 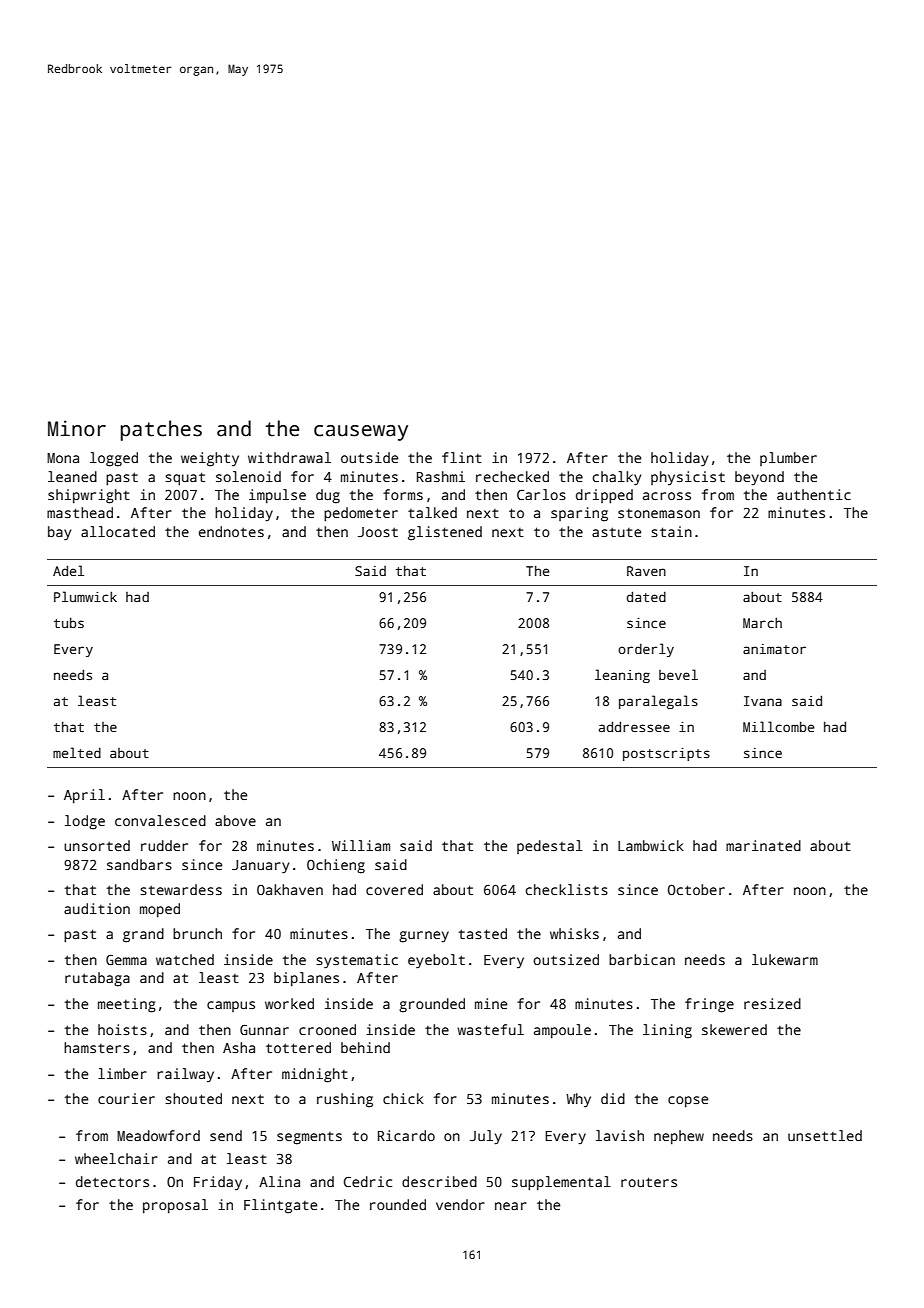 I want to click on unsettled, so click(x=825, y=1135).
